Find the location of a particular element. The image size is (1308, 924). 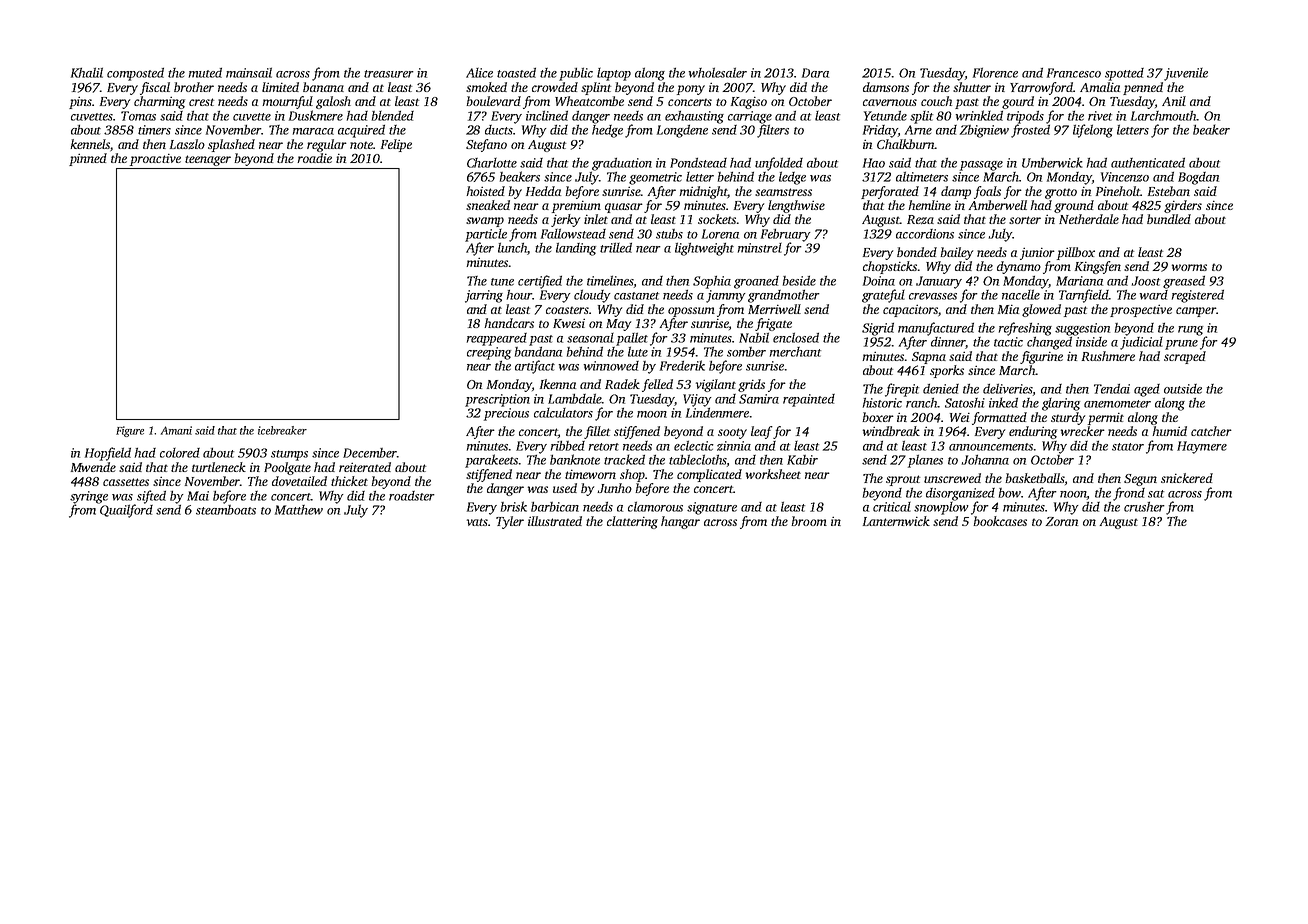

crusher is located at coordinates (1144, 506).
